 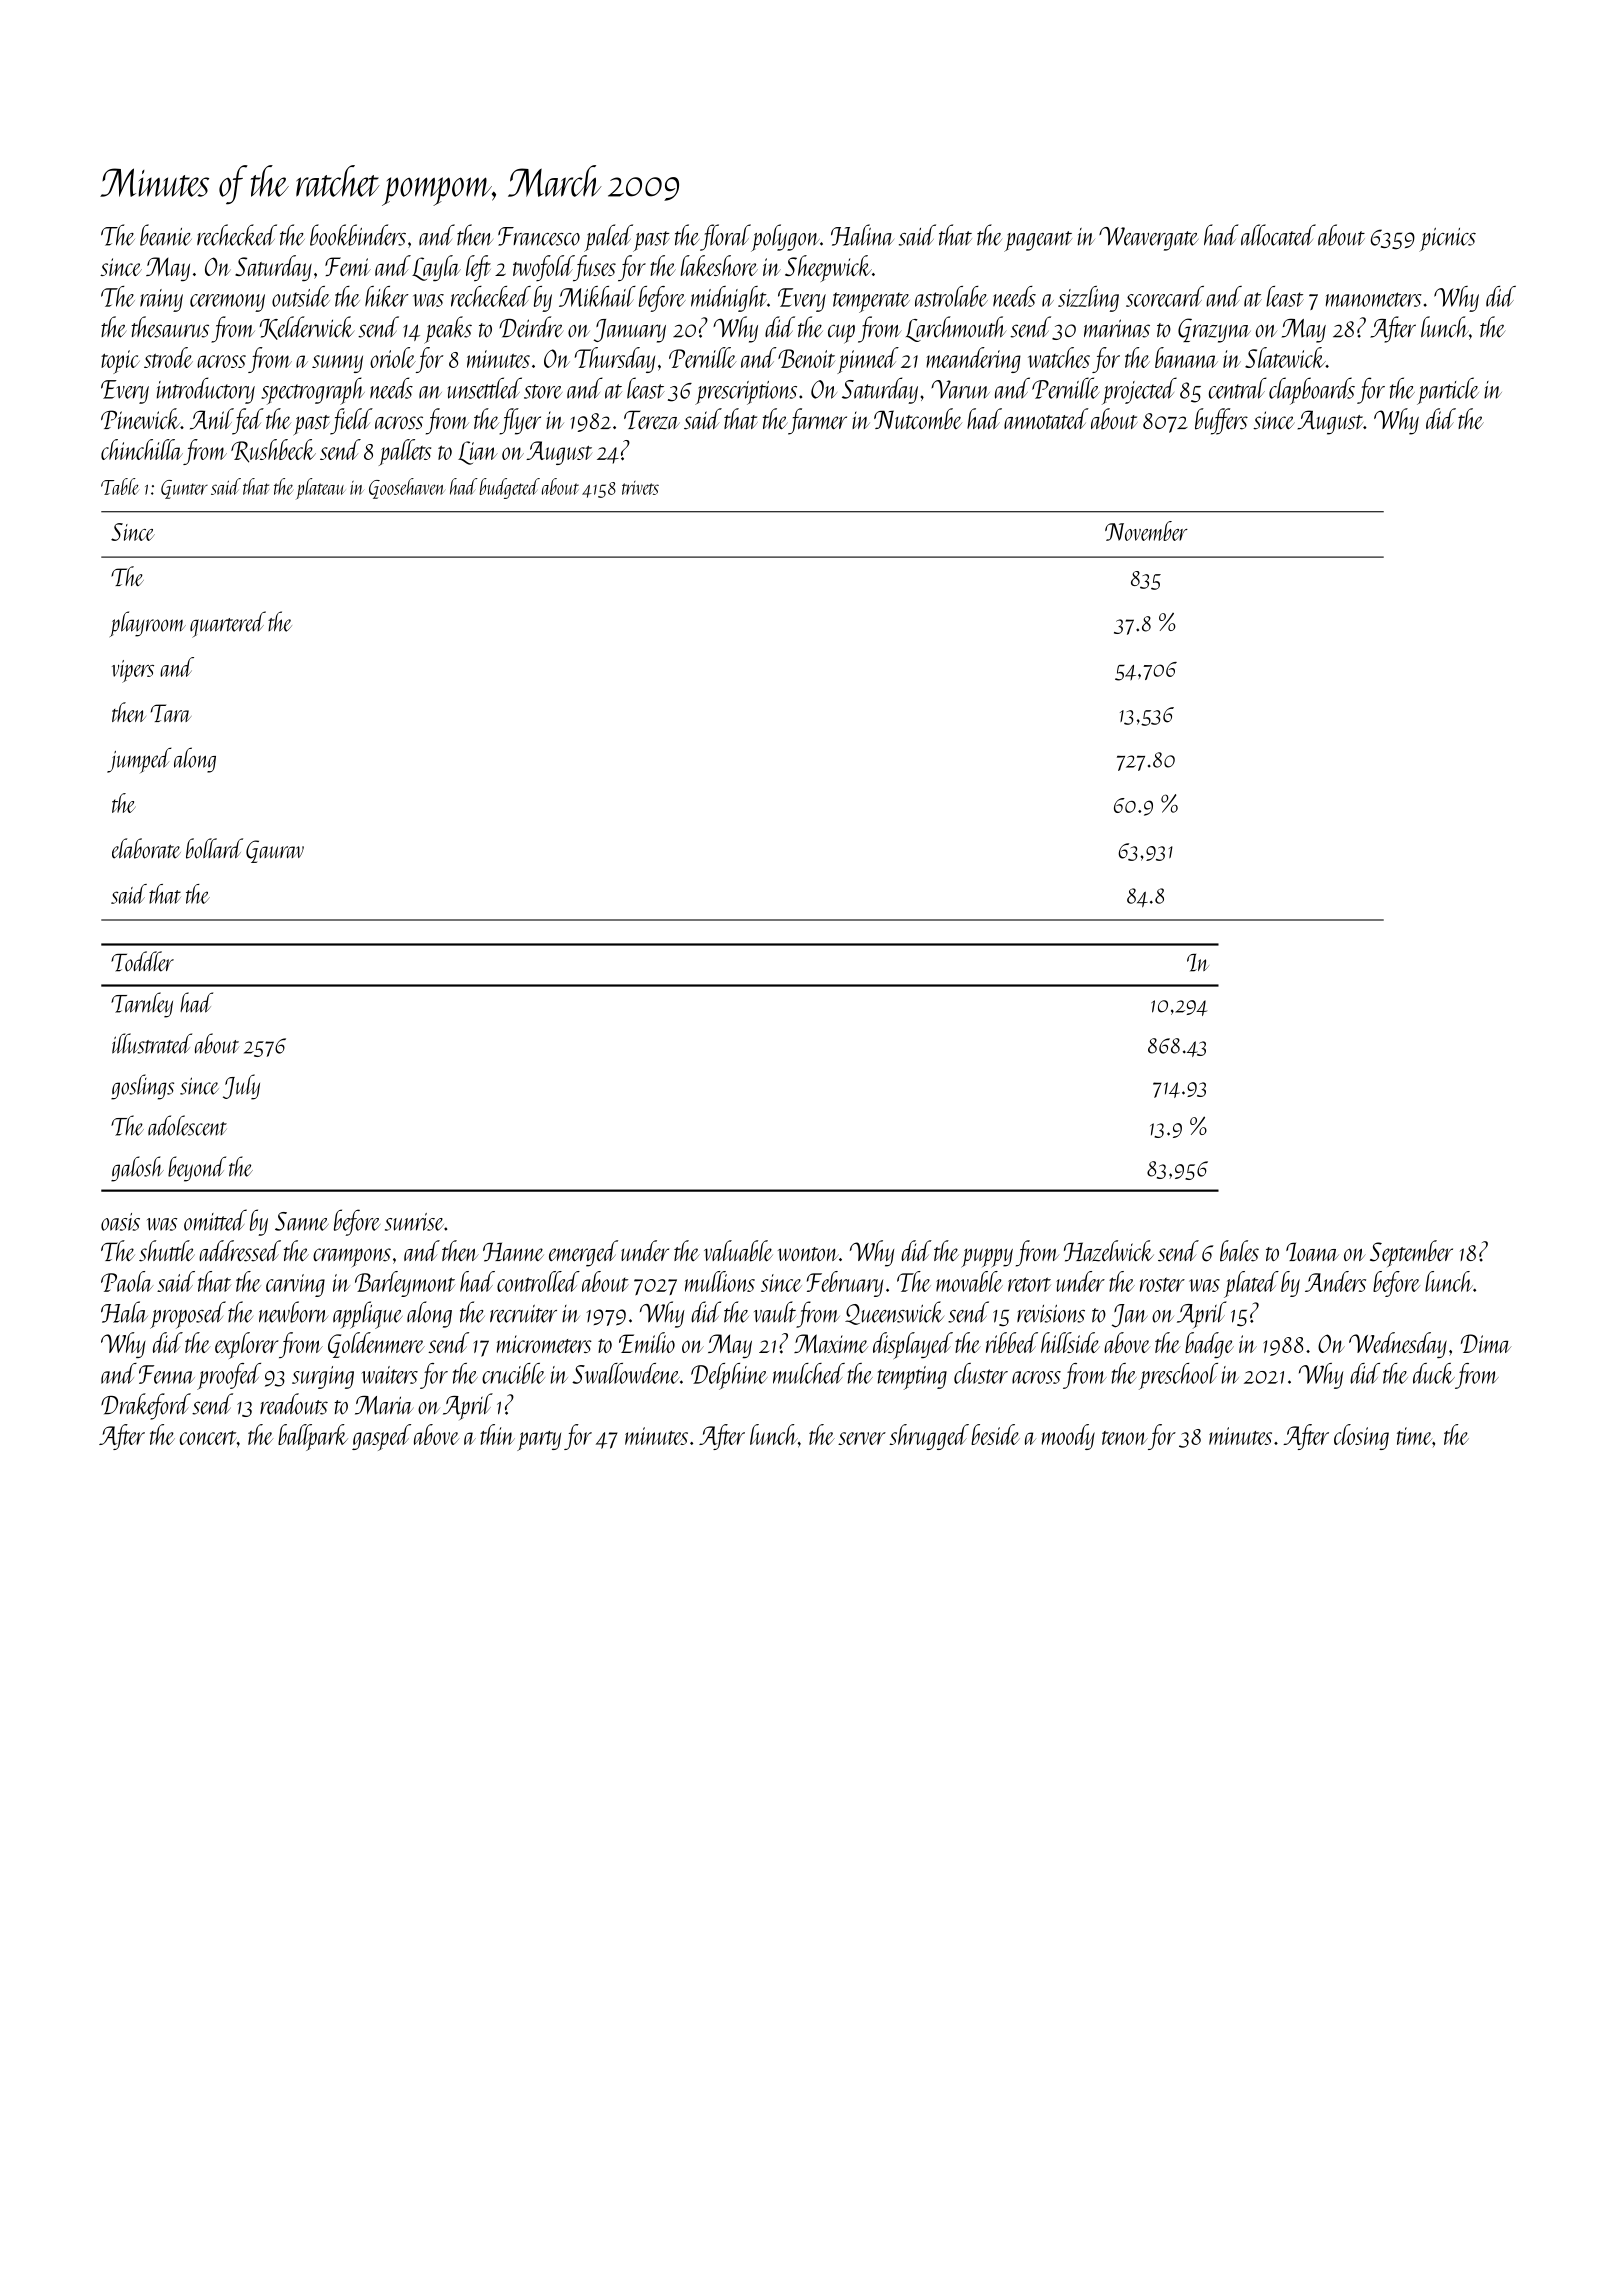 I want to click on movable, so click(x=969, y=1281).
